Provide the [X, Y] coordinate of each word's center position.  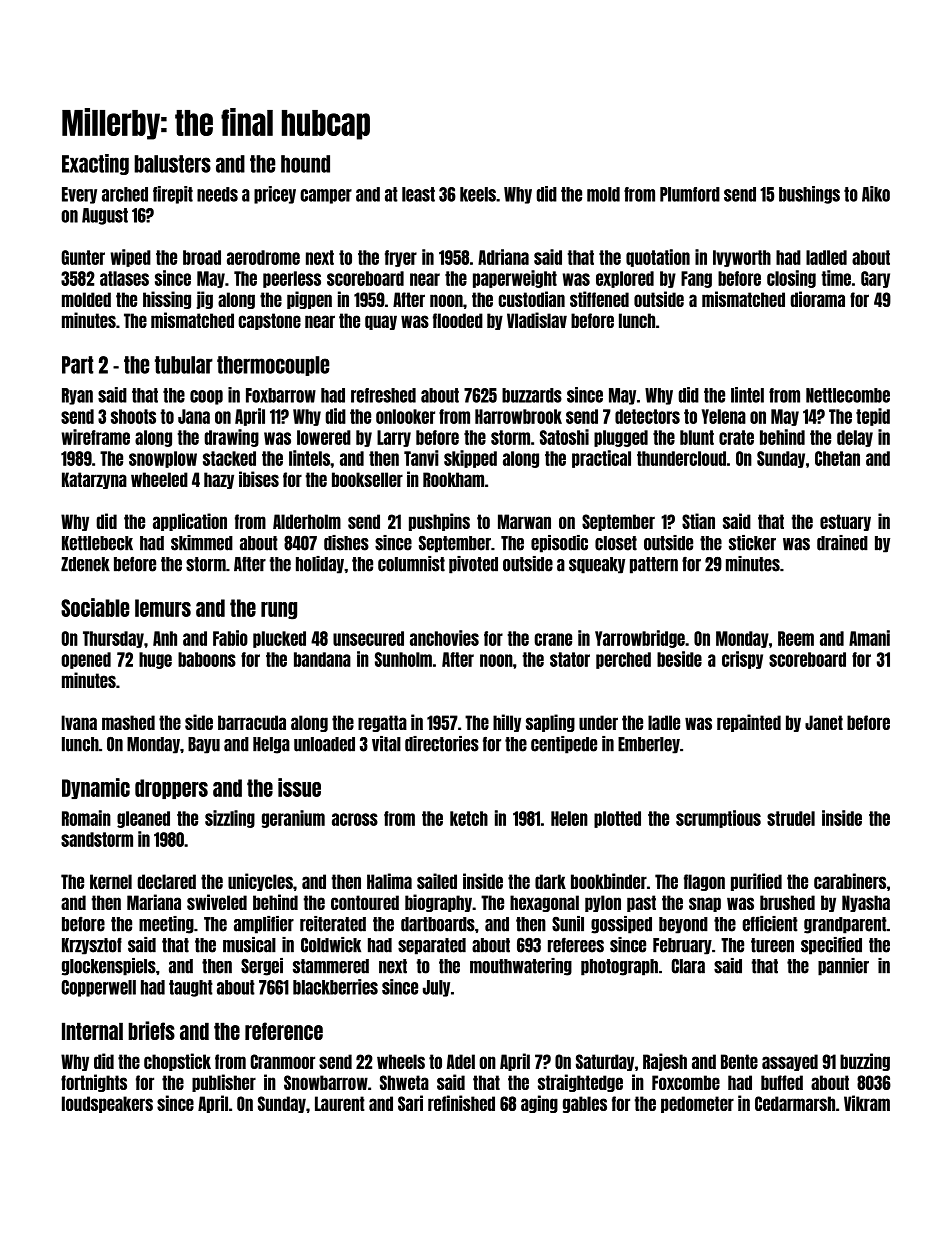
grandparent [845, 925]
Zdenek [85, 564]
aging [539, 1104]
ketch [469, 818]
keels [478, 194]
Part [77, 365]
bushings [809, 195]
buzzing [865, 1062]
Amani [869, 638]
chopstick [177, 1062]
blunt [697, 437]
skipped [470, 459]
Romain [86, 818]
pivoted [473, 565]
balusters [172, 164]
